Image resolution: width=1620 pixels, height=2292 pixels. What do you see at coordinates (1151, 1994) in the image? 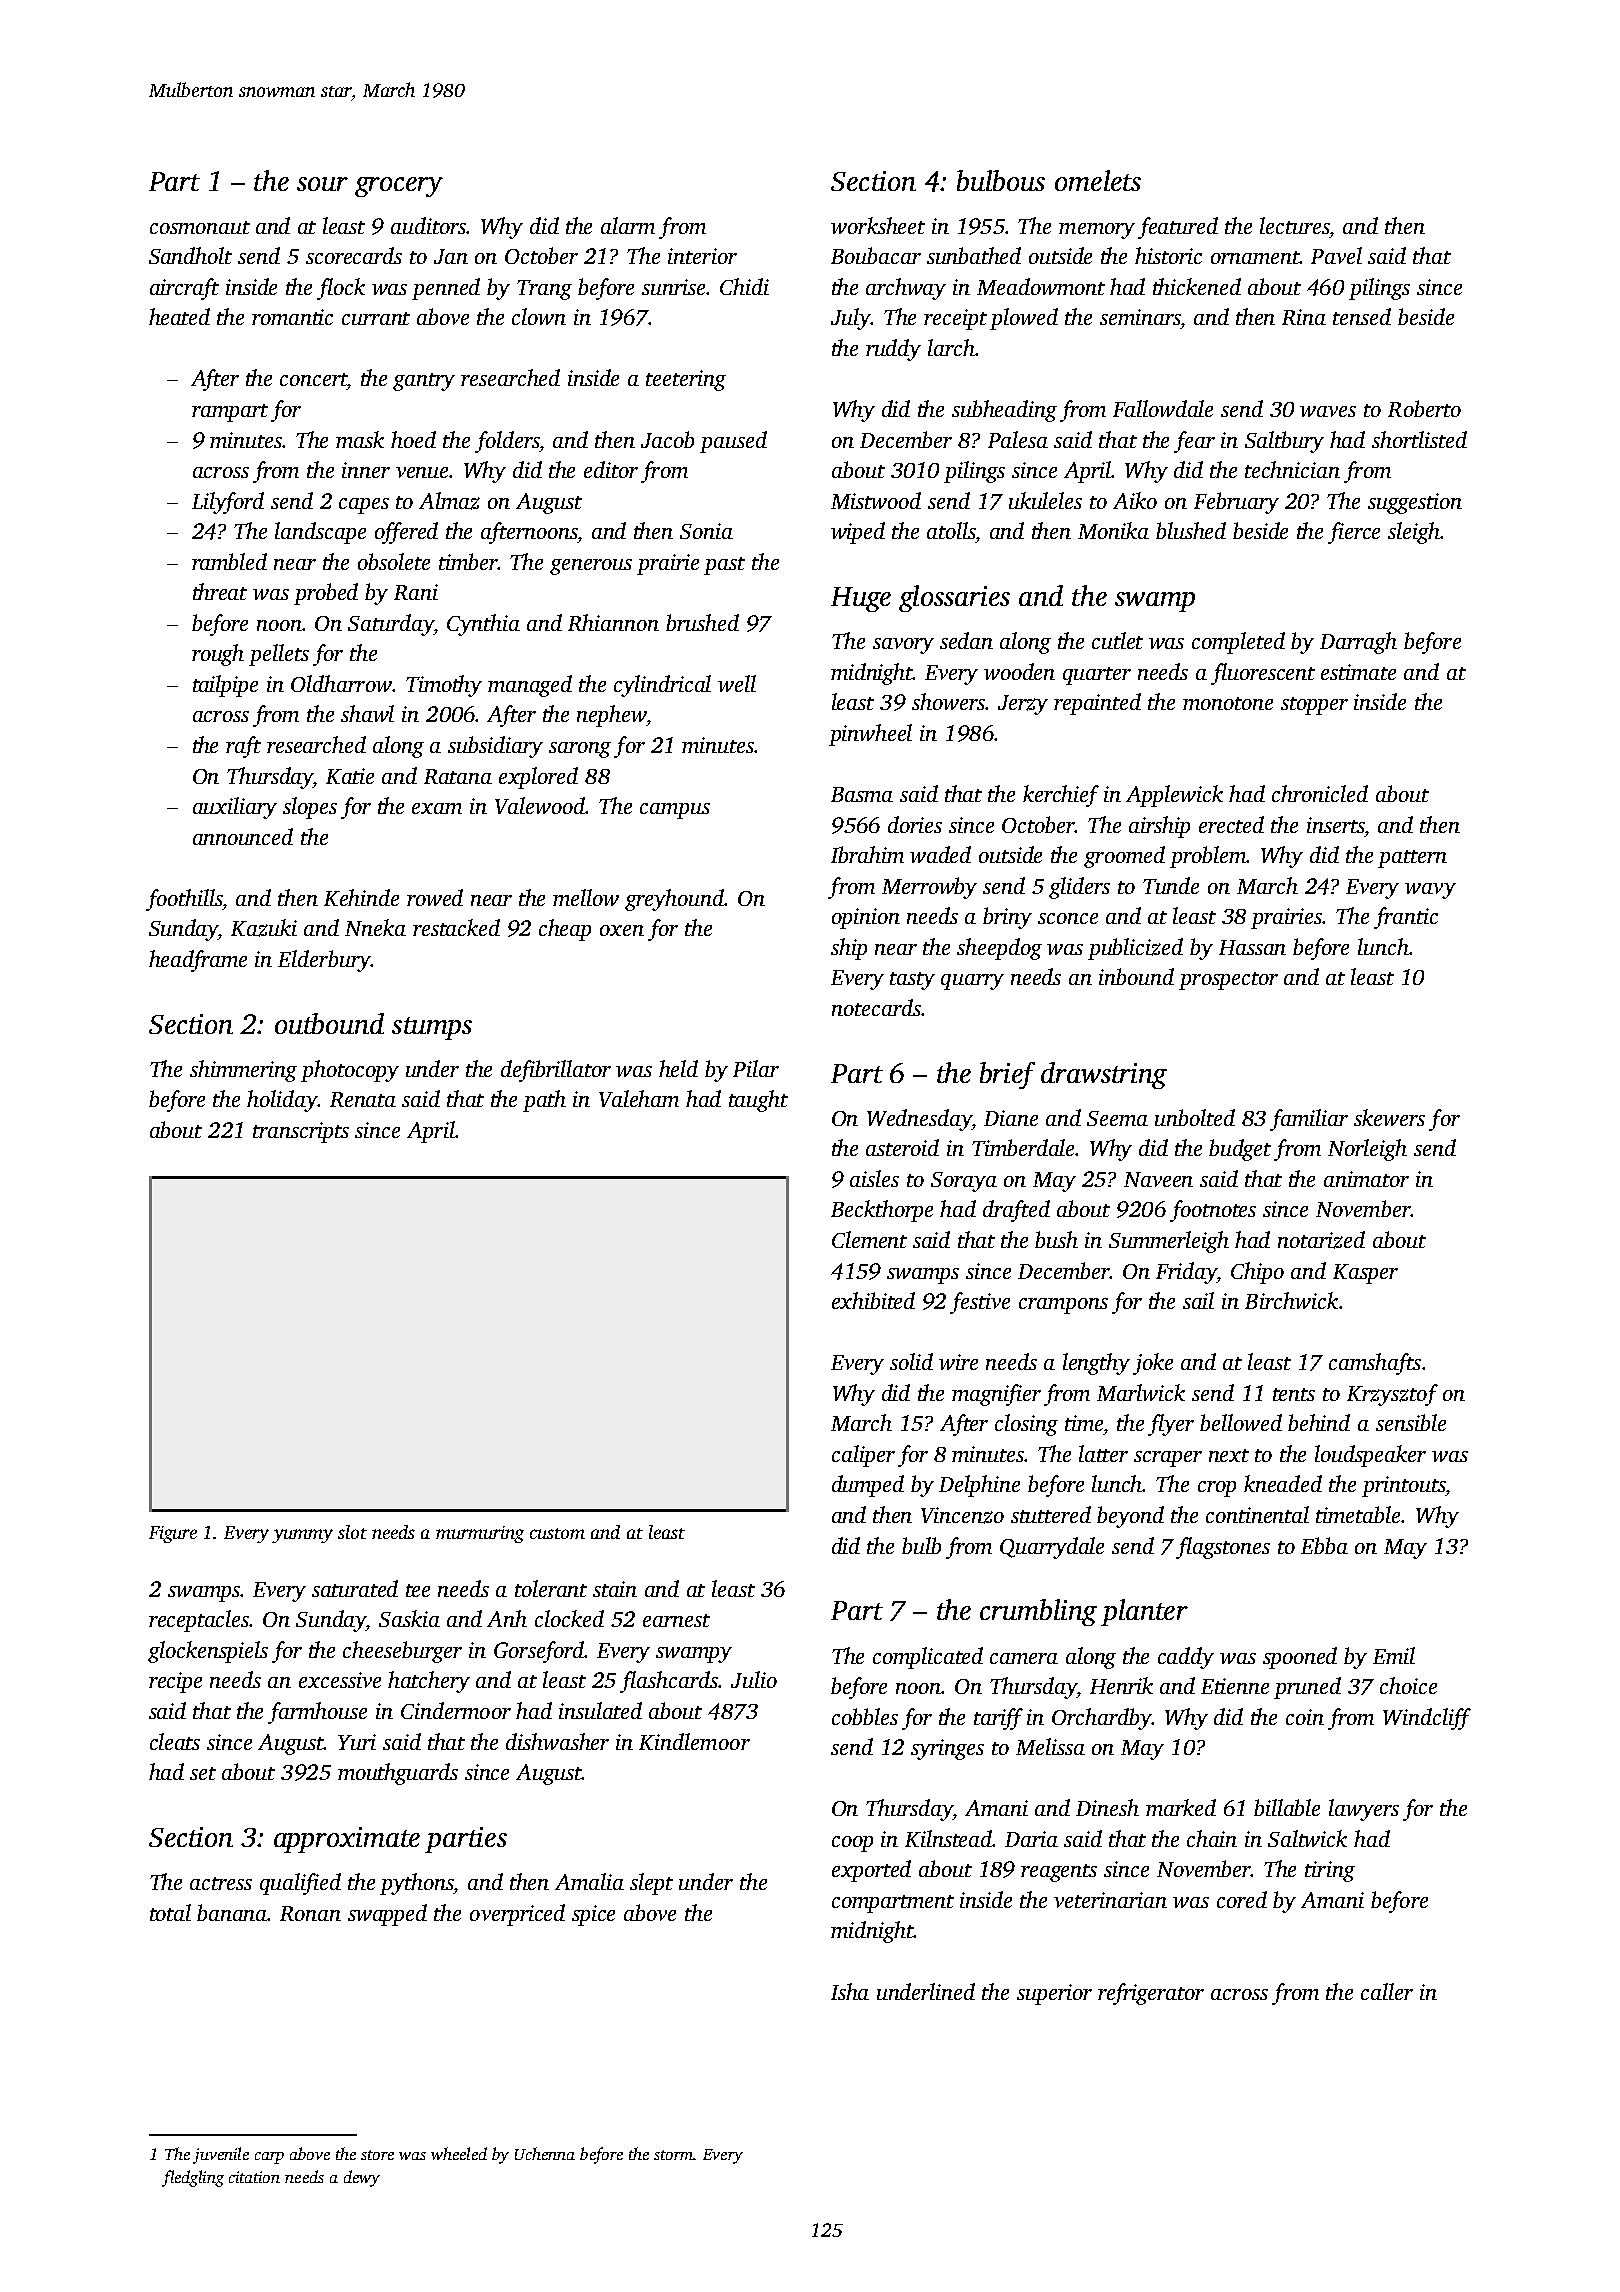
I see `refrigerator` at bounding box center [1151, 1994].
